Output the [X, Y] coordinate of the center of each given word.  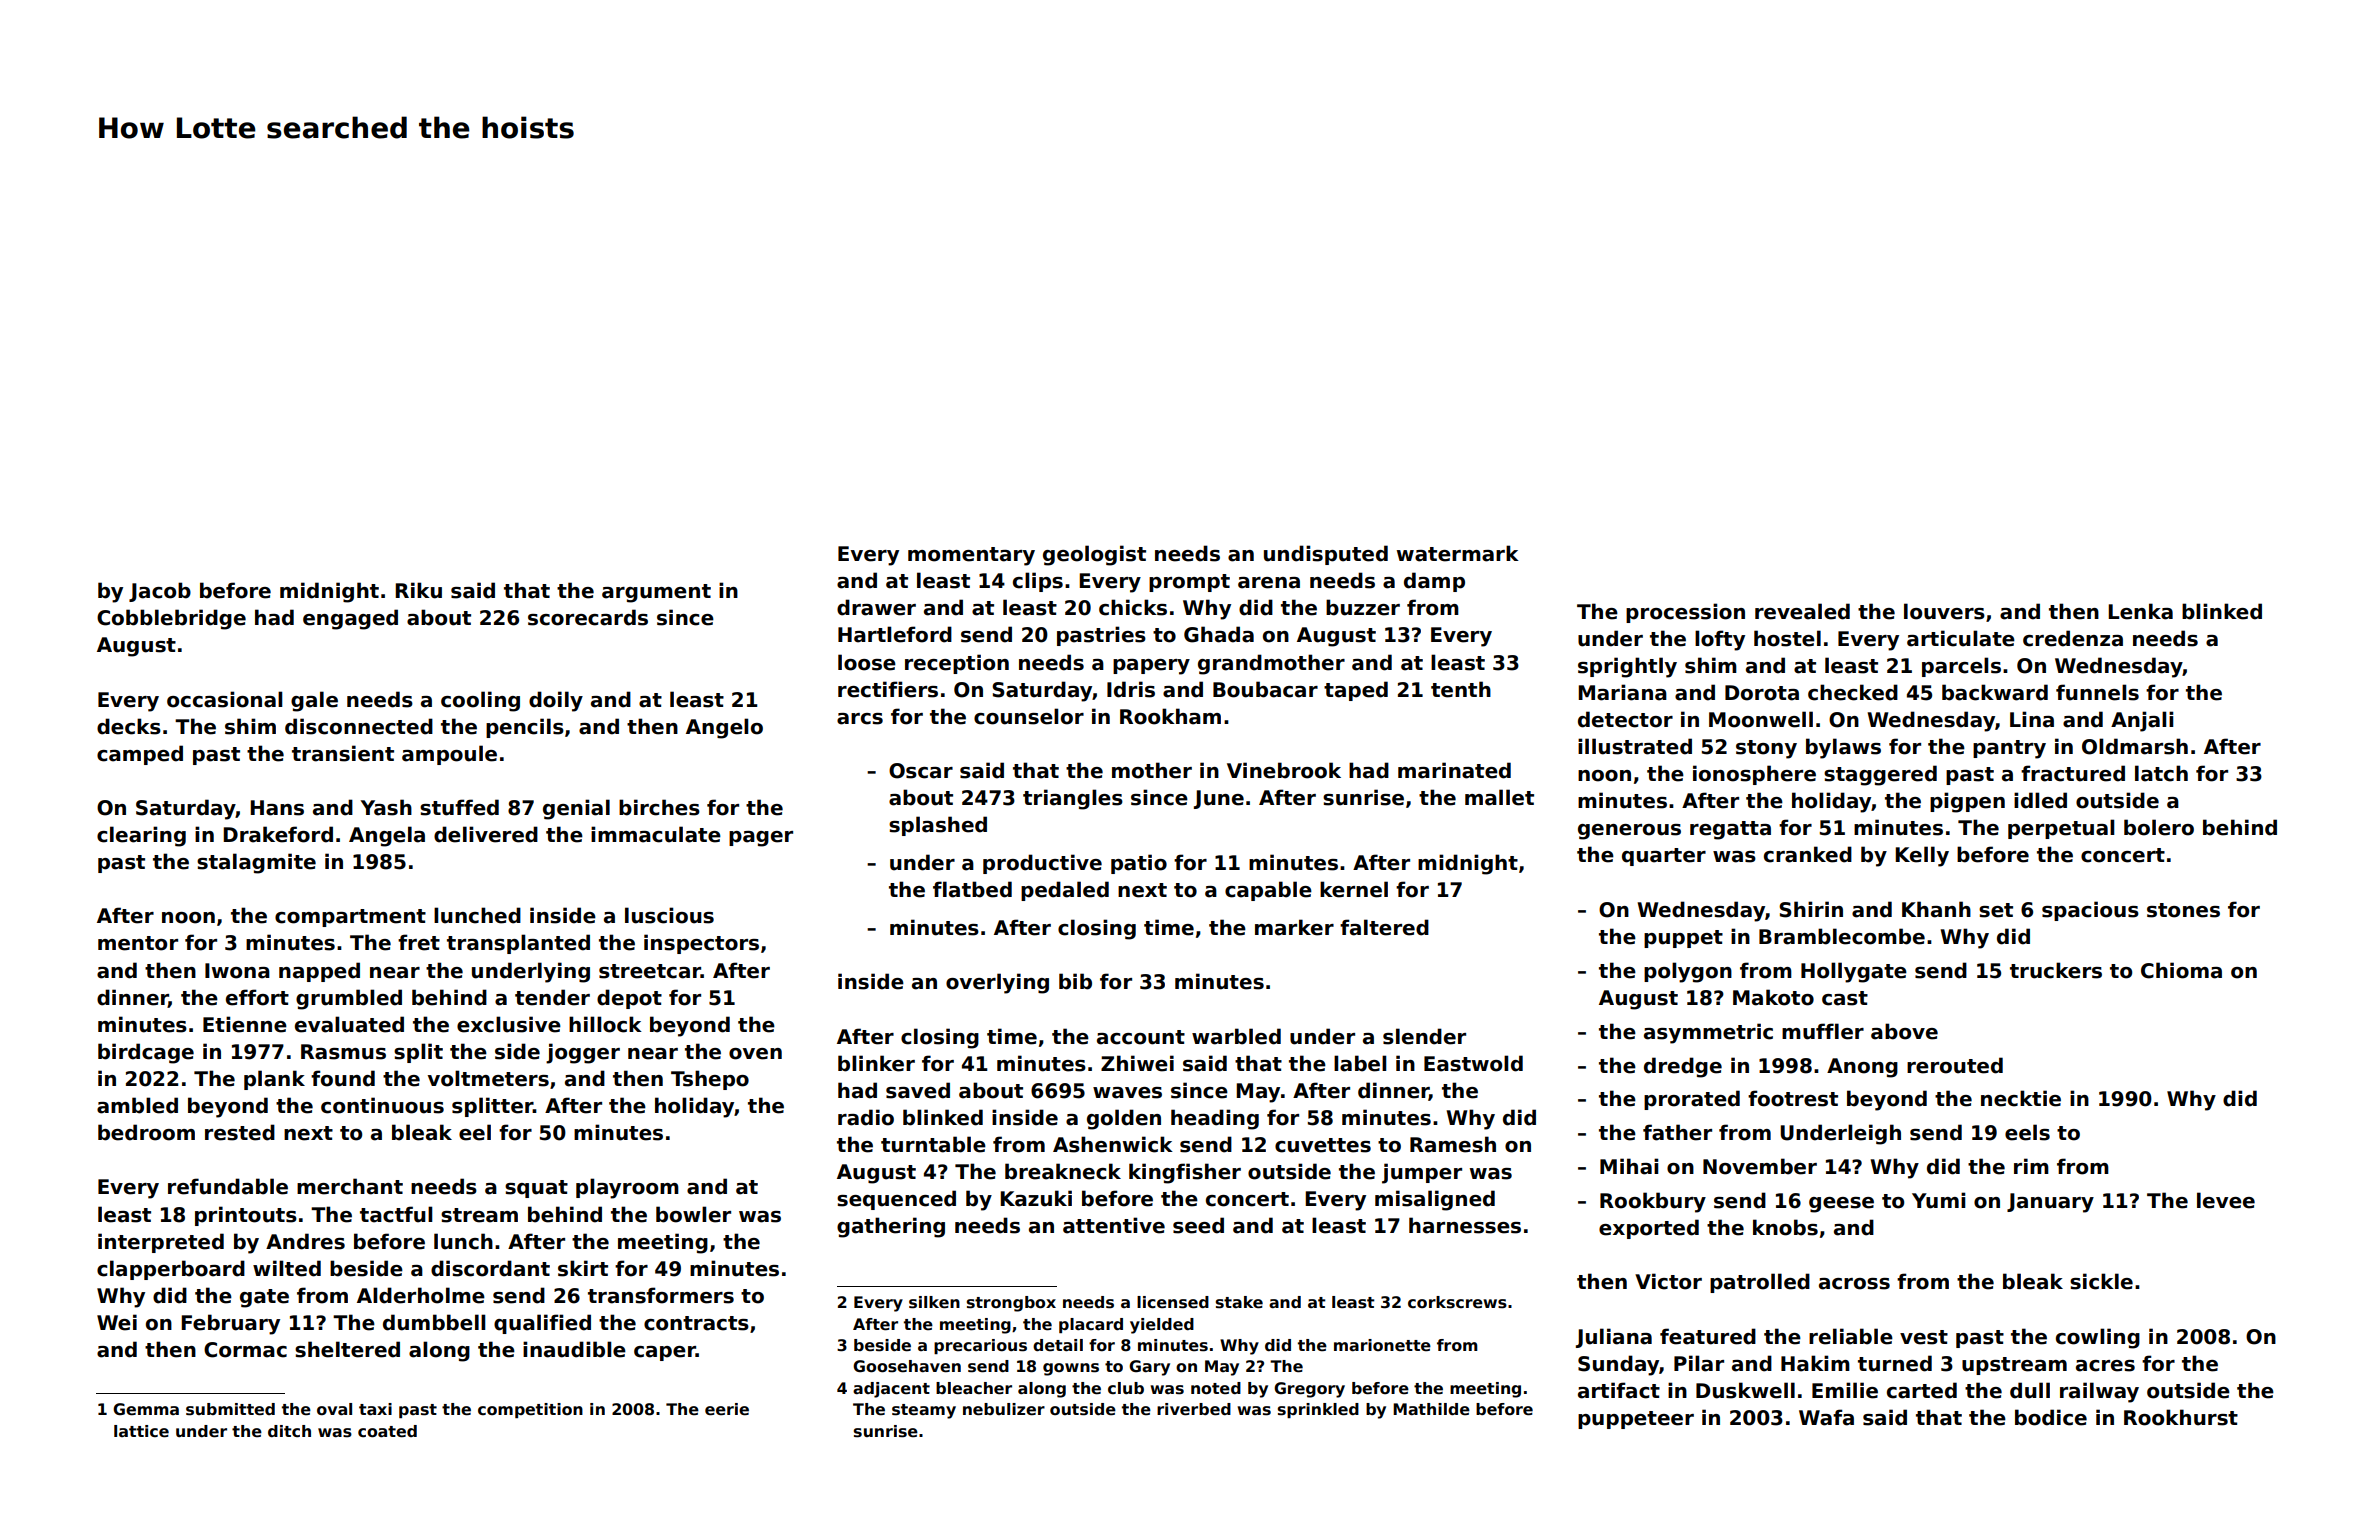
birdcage [146, 1053]
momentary [971, 556]
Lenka [2140, 611]
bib [1075, 981]
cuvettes [1323, 1145]
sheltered [347, 1349]
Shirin [1811, 909]
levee [2226, 1200]
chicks [1133, 607]
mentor [138, 943]
